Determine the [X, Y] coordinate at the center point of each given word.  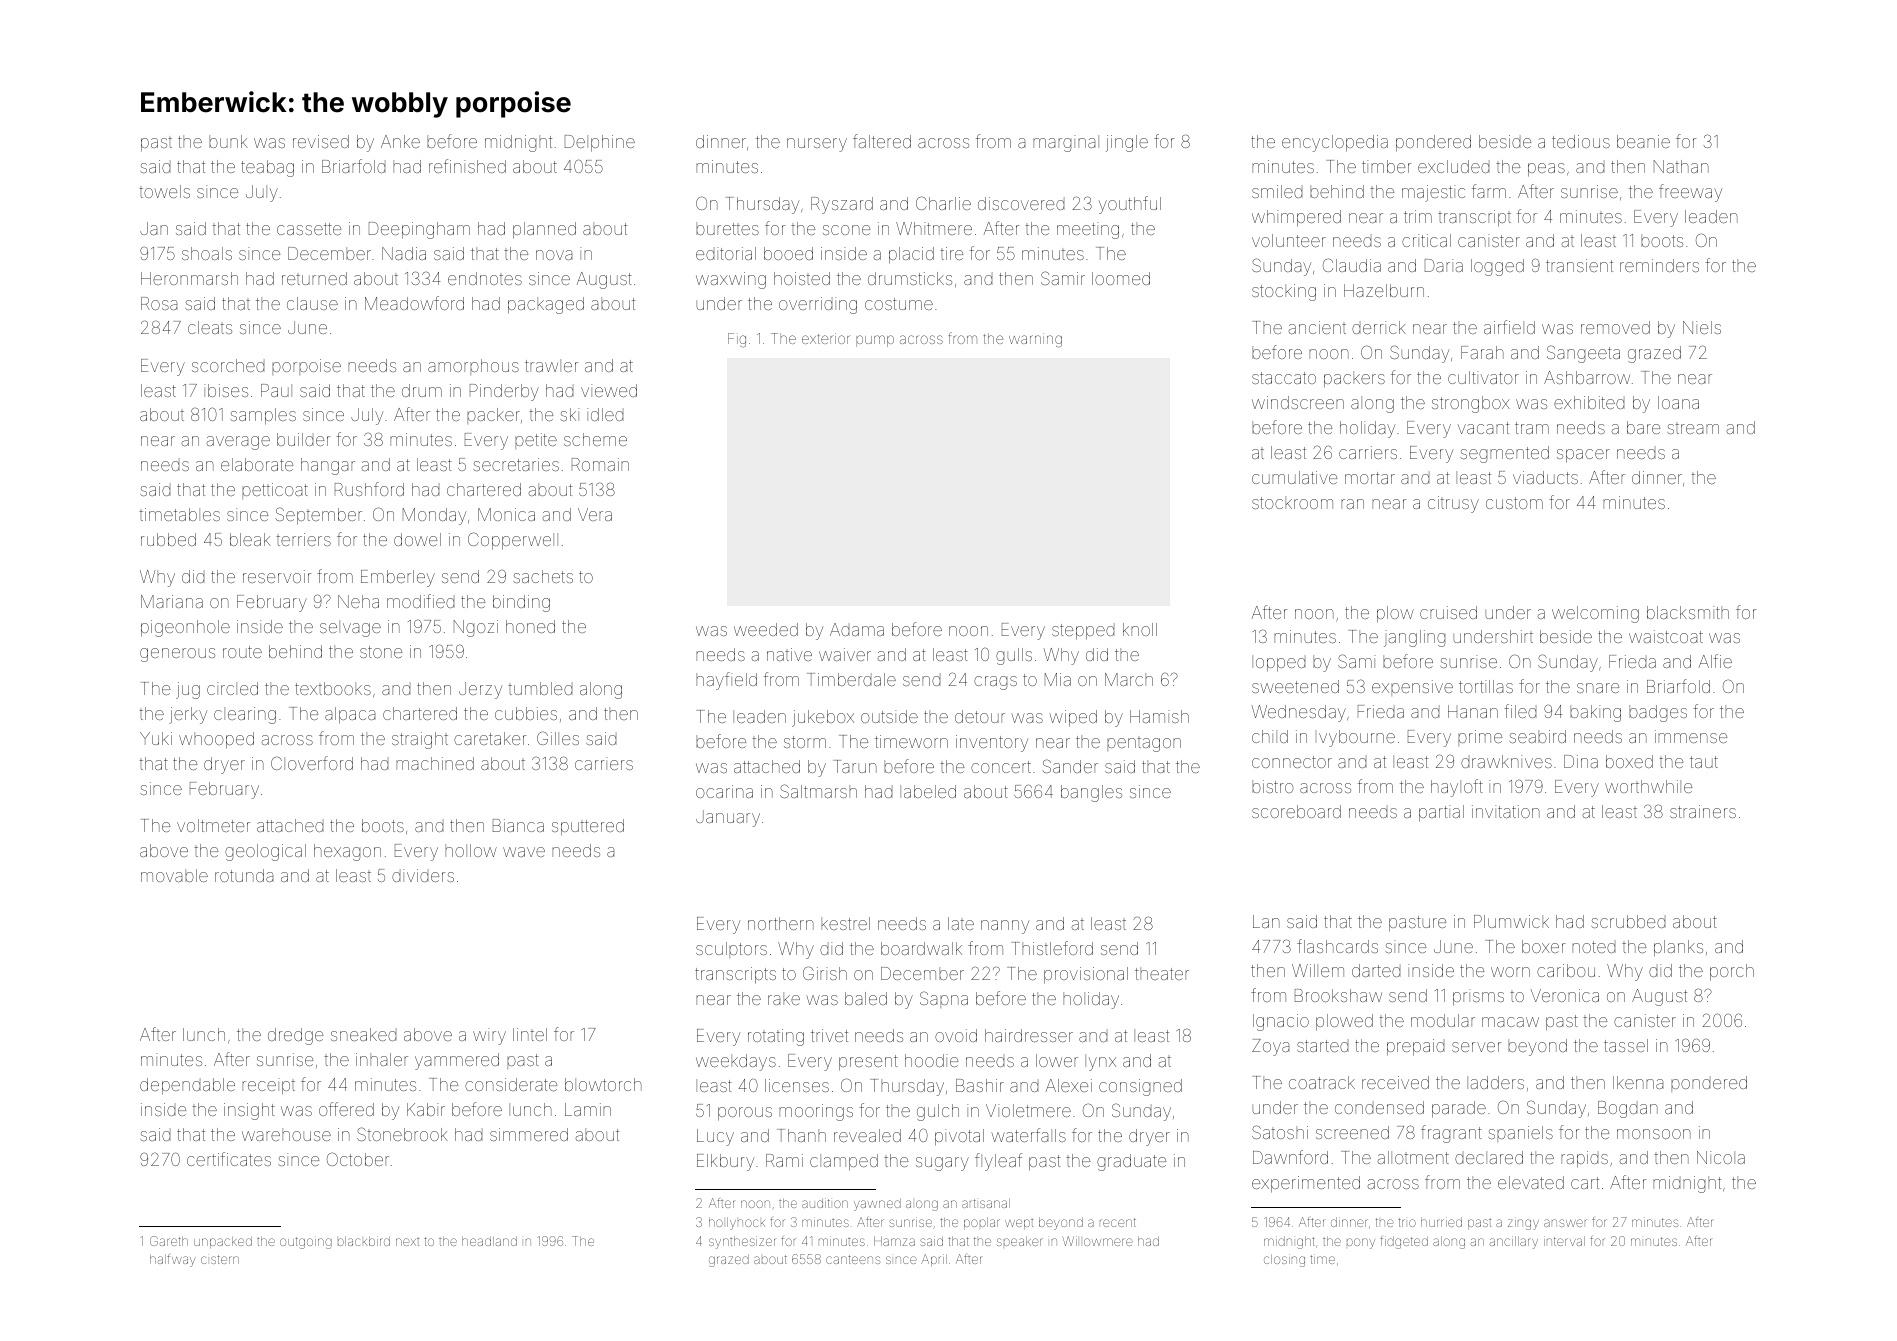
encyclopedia [1335, 143]
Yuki [156, 738]
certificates [229, 1159]
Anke [400, 141]
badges [1658, 713]
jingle [1127, 143]
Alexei [1069, 1085]
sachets [543, 576]
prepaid [1415, 1047]
